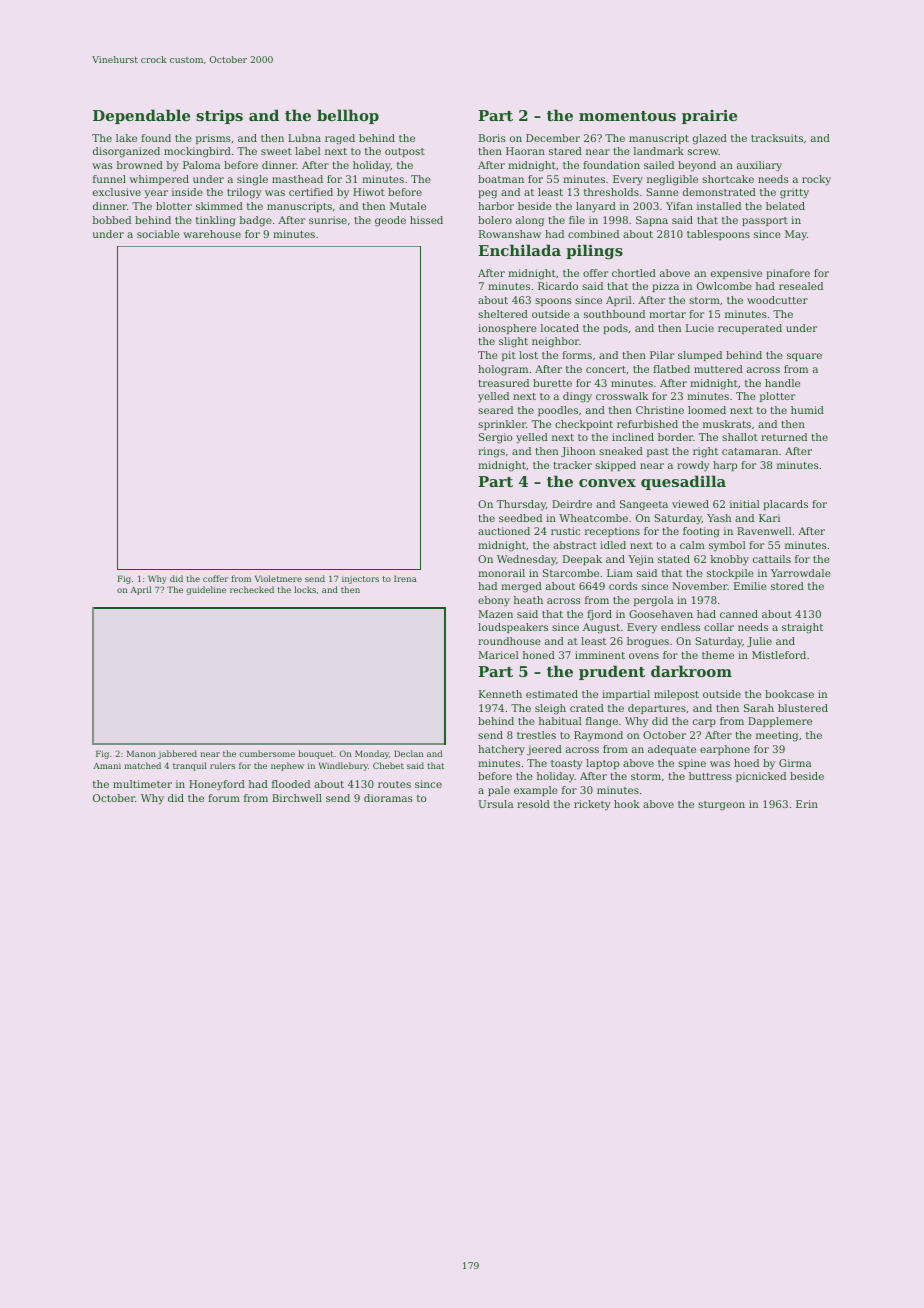  I want to click on pit, so click(509, 356).
